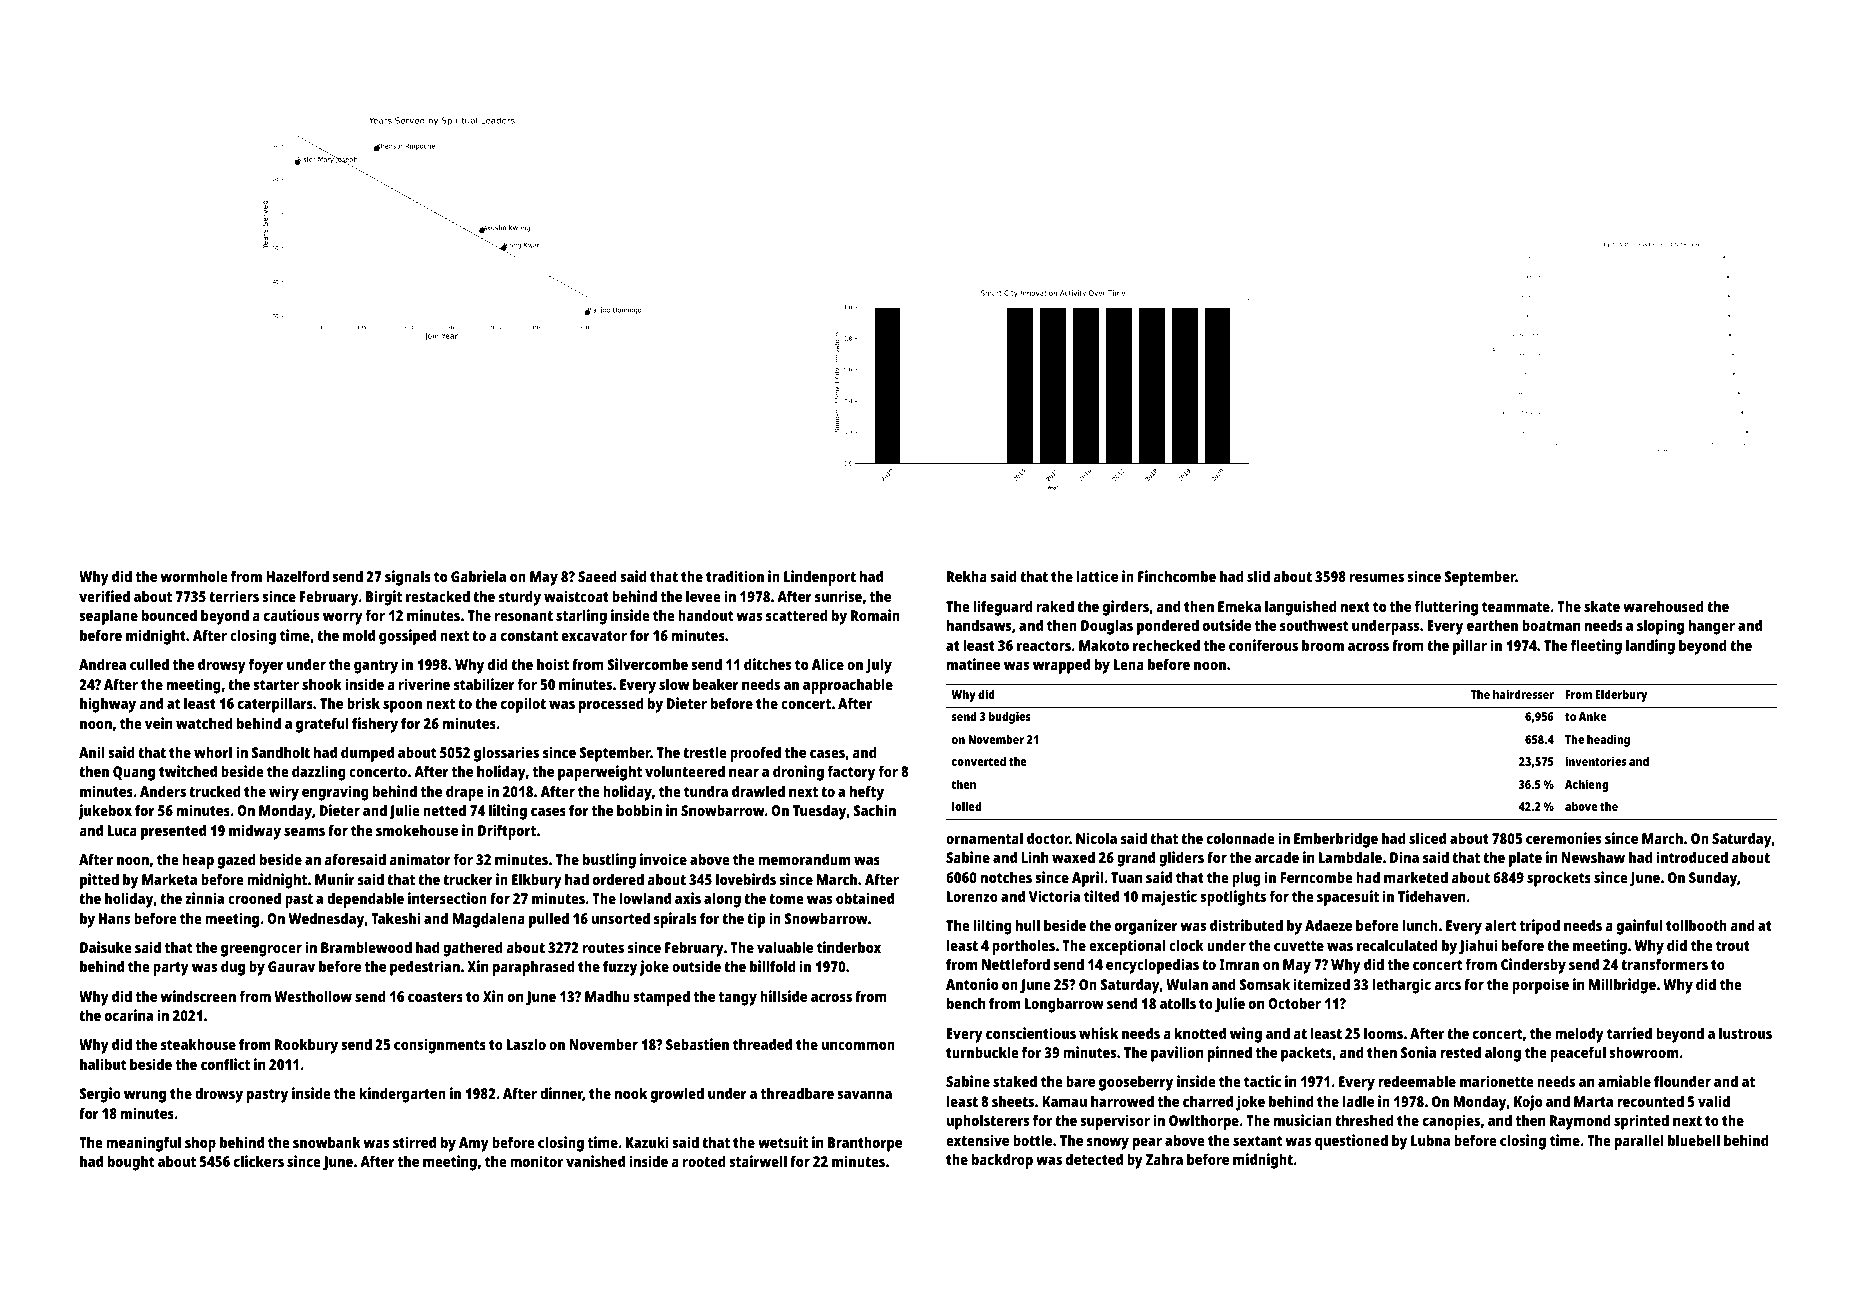  What do you see at coordinates (1596, 647) in the image?
I see `fleeting` at bounding box center [1596, 647].
